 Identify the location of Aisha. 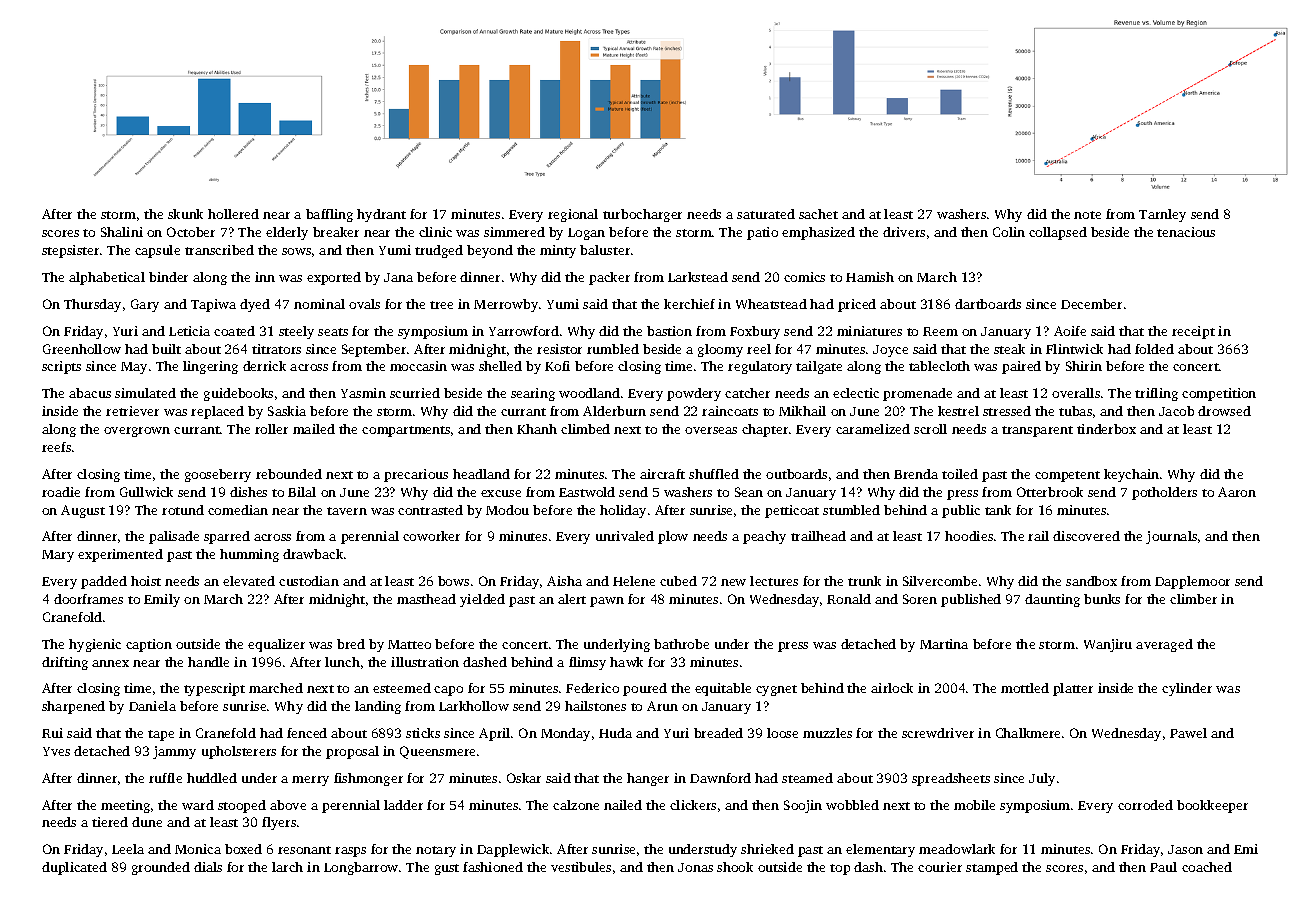
(564, 581).
